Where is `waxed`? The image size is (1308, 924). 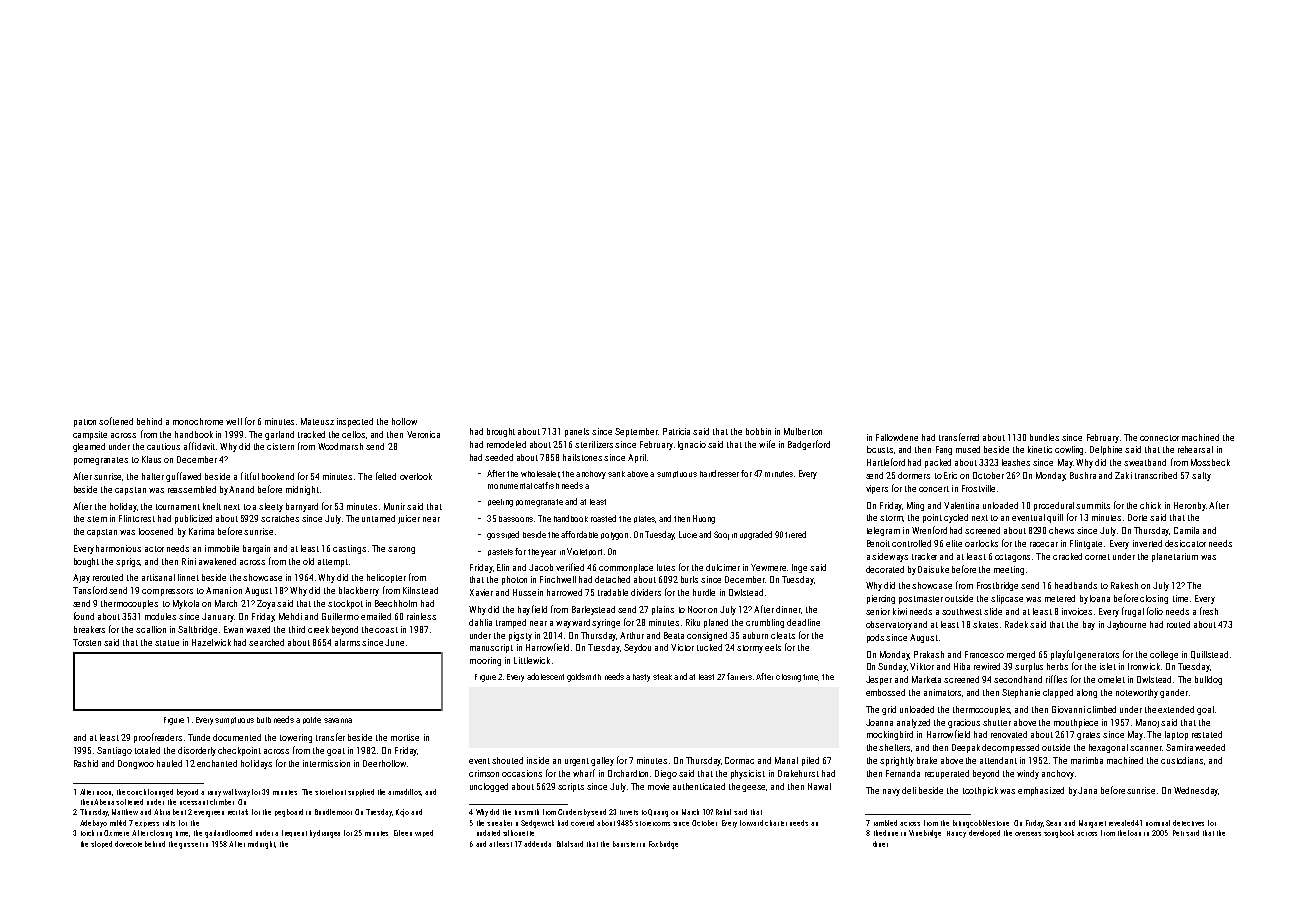
waxed is located at coordinates (258, 629).
